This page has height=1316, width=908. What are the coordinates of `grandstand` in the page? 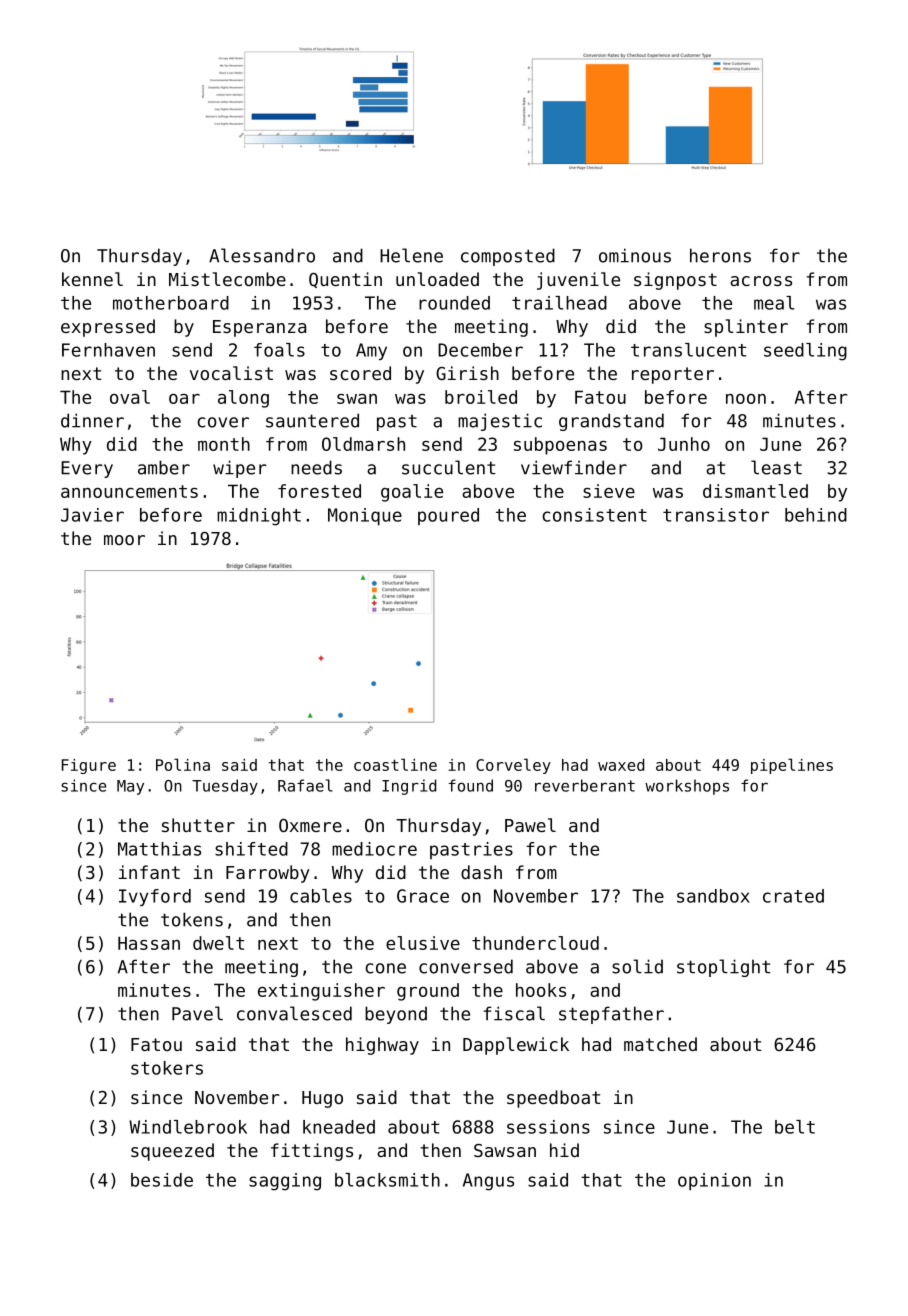 It's located at (611, 422).
